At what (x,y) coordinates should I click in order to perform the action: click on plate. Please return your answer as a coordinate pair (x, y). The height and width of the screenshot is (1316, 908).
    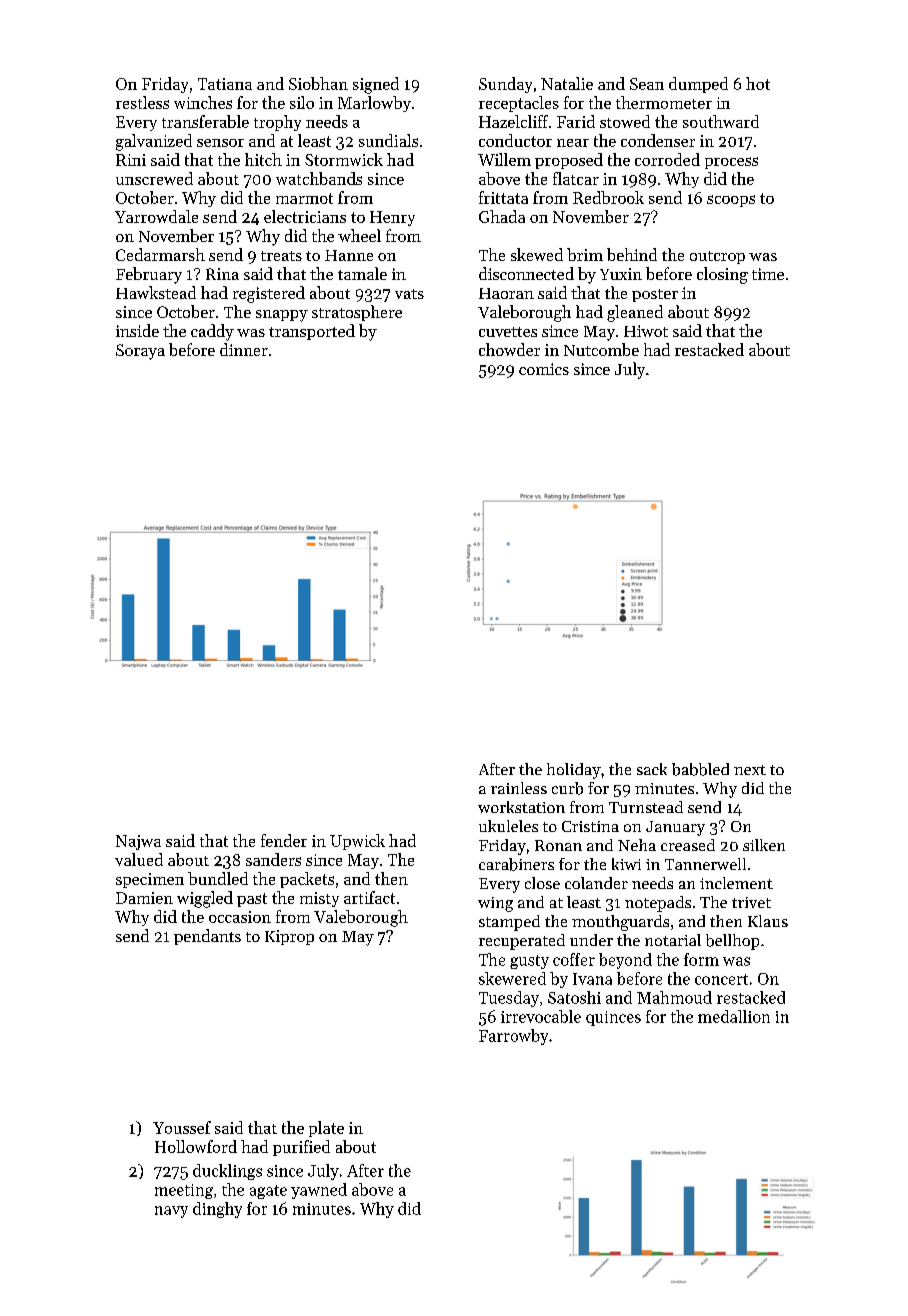
    Looking at the image, I should click on (326, 1129).
